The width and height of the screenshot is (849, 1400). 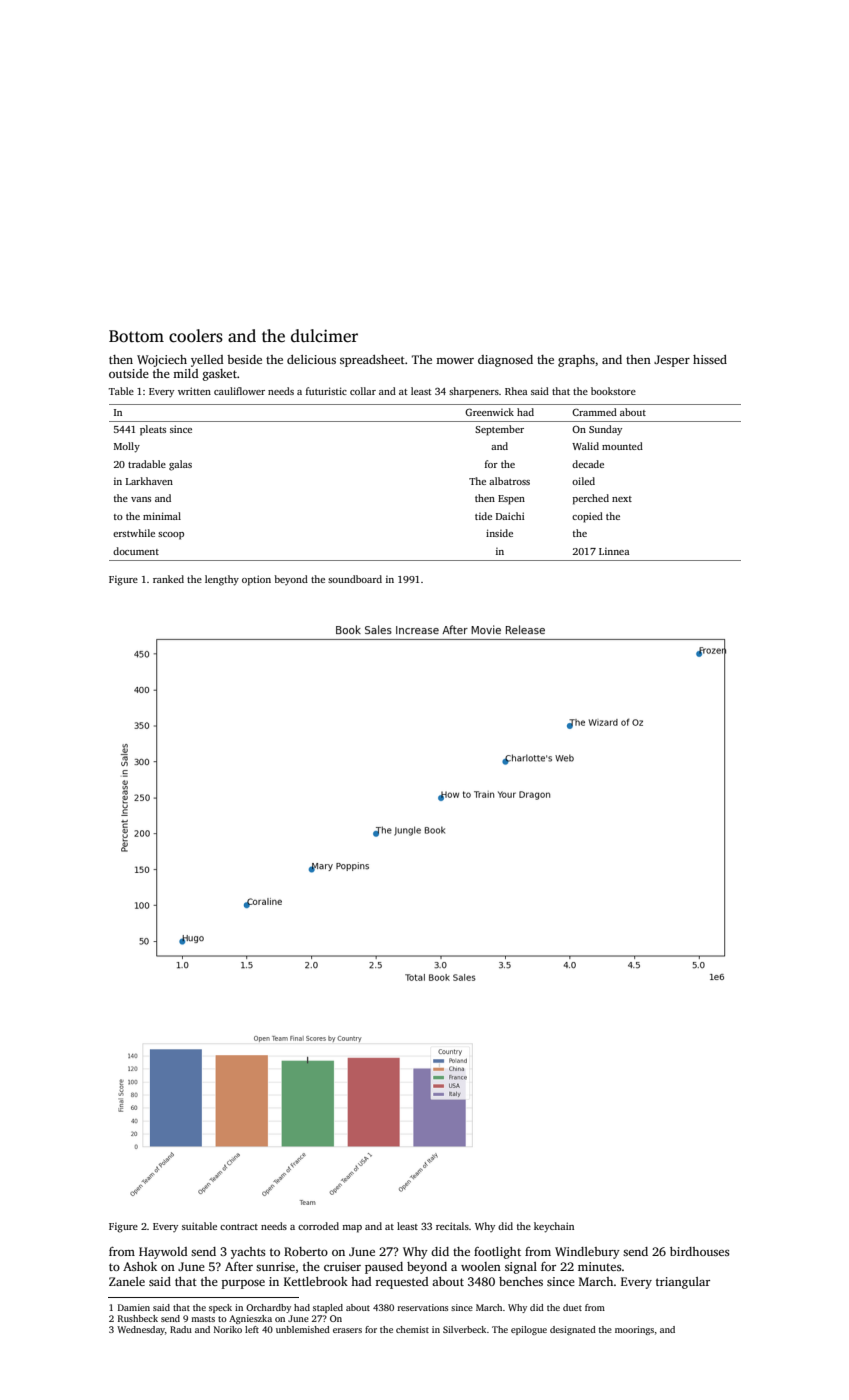 I want to click on Crammed, so click(x=594, y=412).
